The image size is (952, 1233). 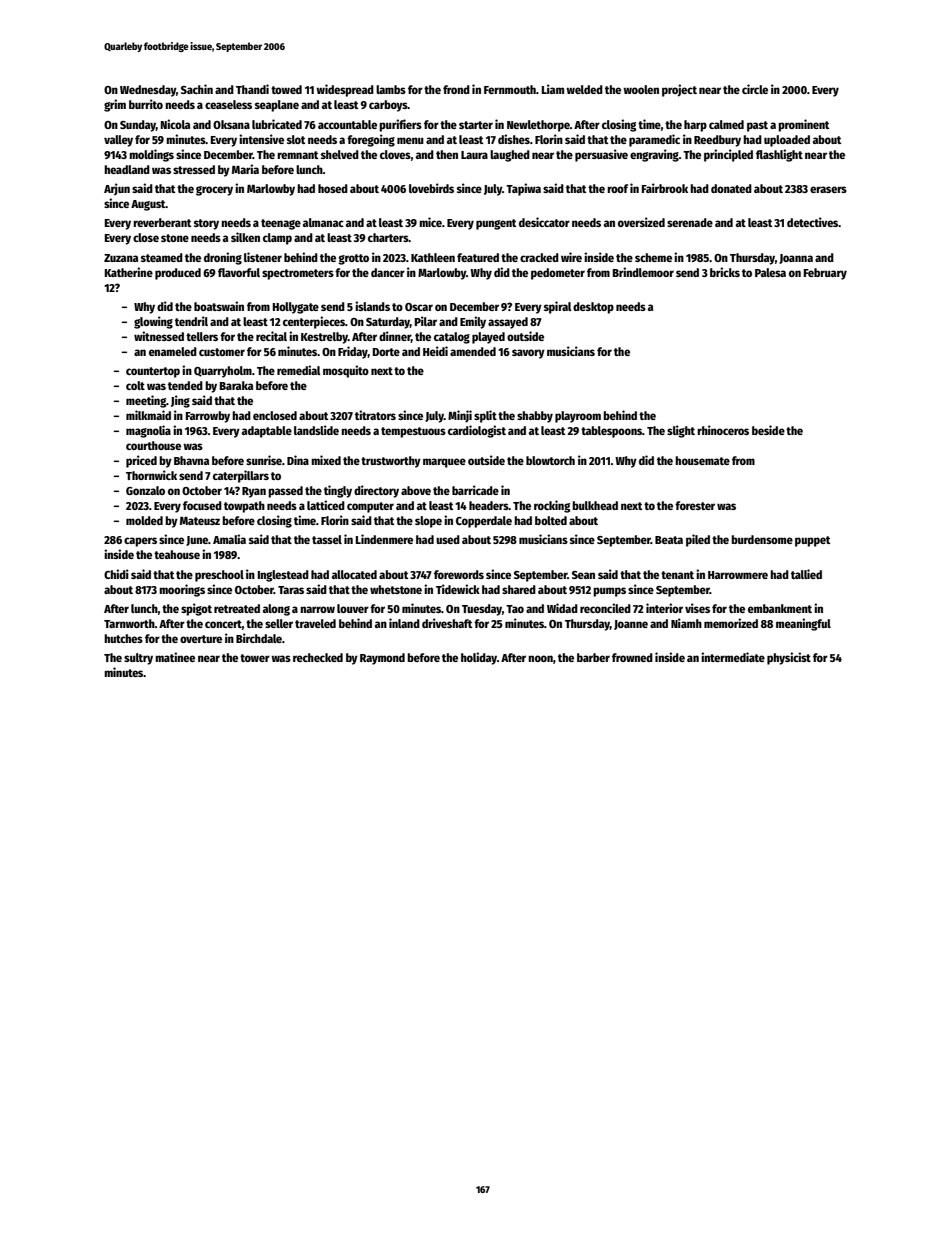 What do you see at coordinates (456, 89) in the screenshot?
I see `frond` at bounding box center [456, 89].
